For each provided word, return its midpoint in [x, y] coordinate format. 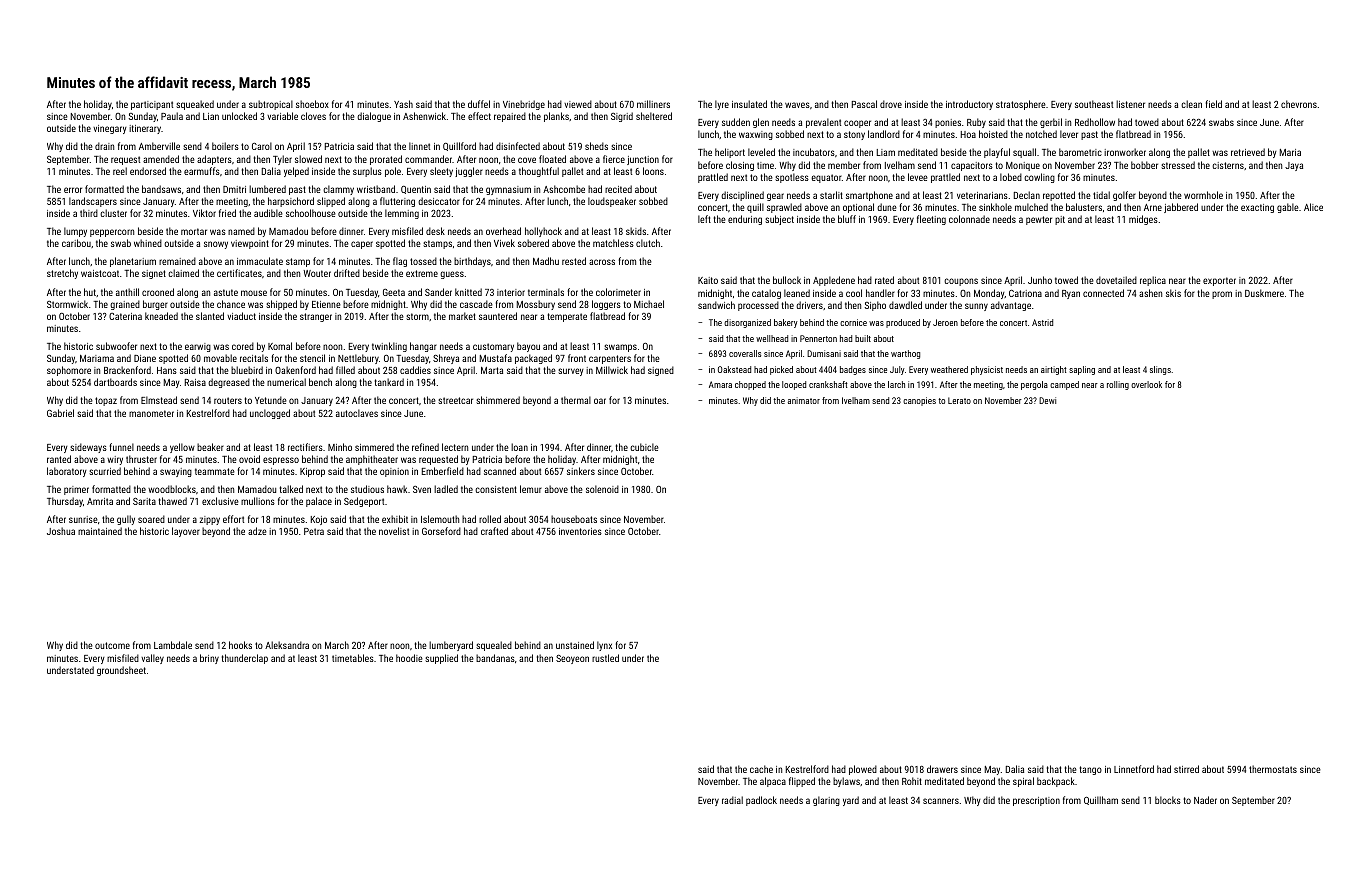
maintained [100, 531]
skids [636, 231]
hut [90, 292]
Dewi [1047, 400]
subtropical [271, 105]
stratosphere [1021, 105]
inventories [580, 531]
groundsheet [121, 671]
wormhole [1203, 195]
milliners [653, 104]
